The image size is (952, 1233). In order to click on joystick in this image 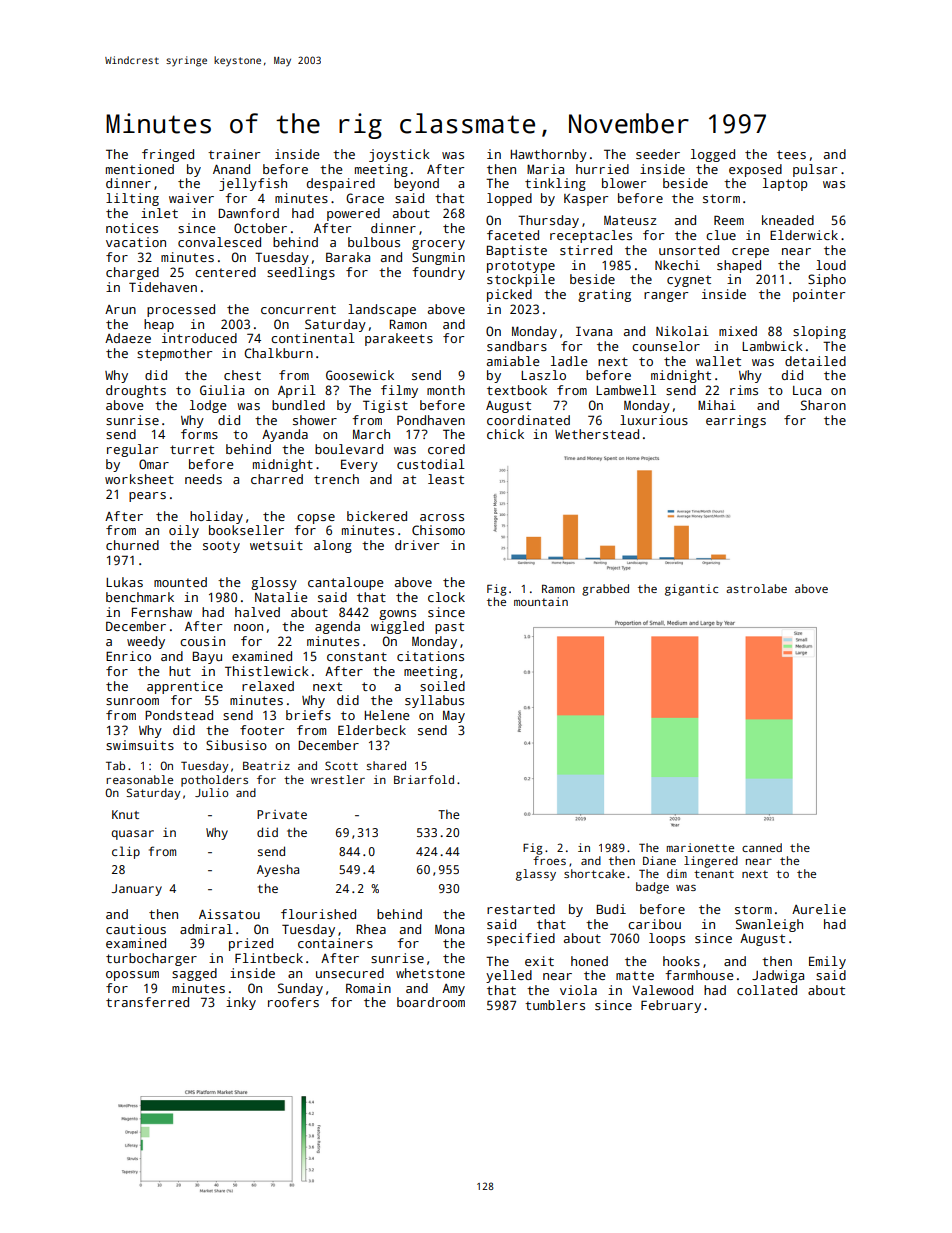, I will do `click(399, 155)`.
